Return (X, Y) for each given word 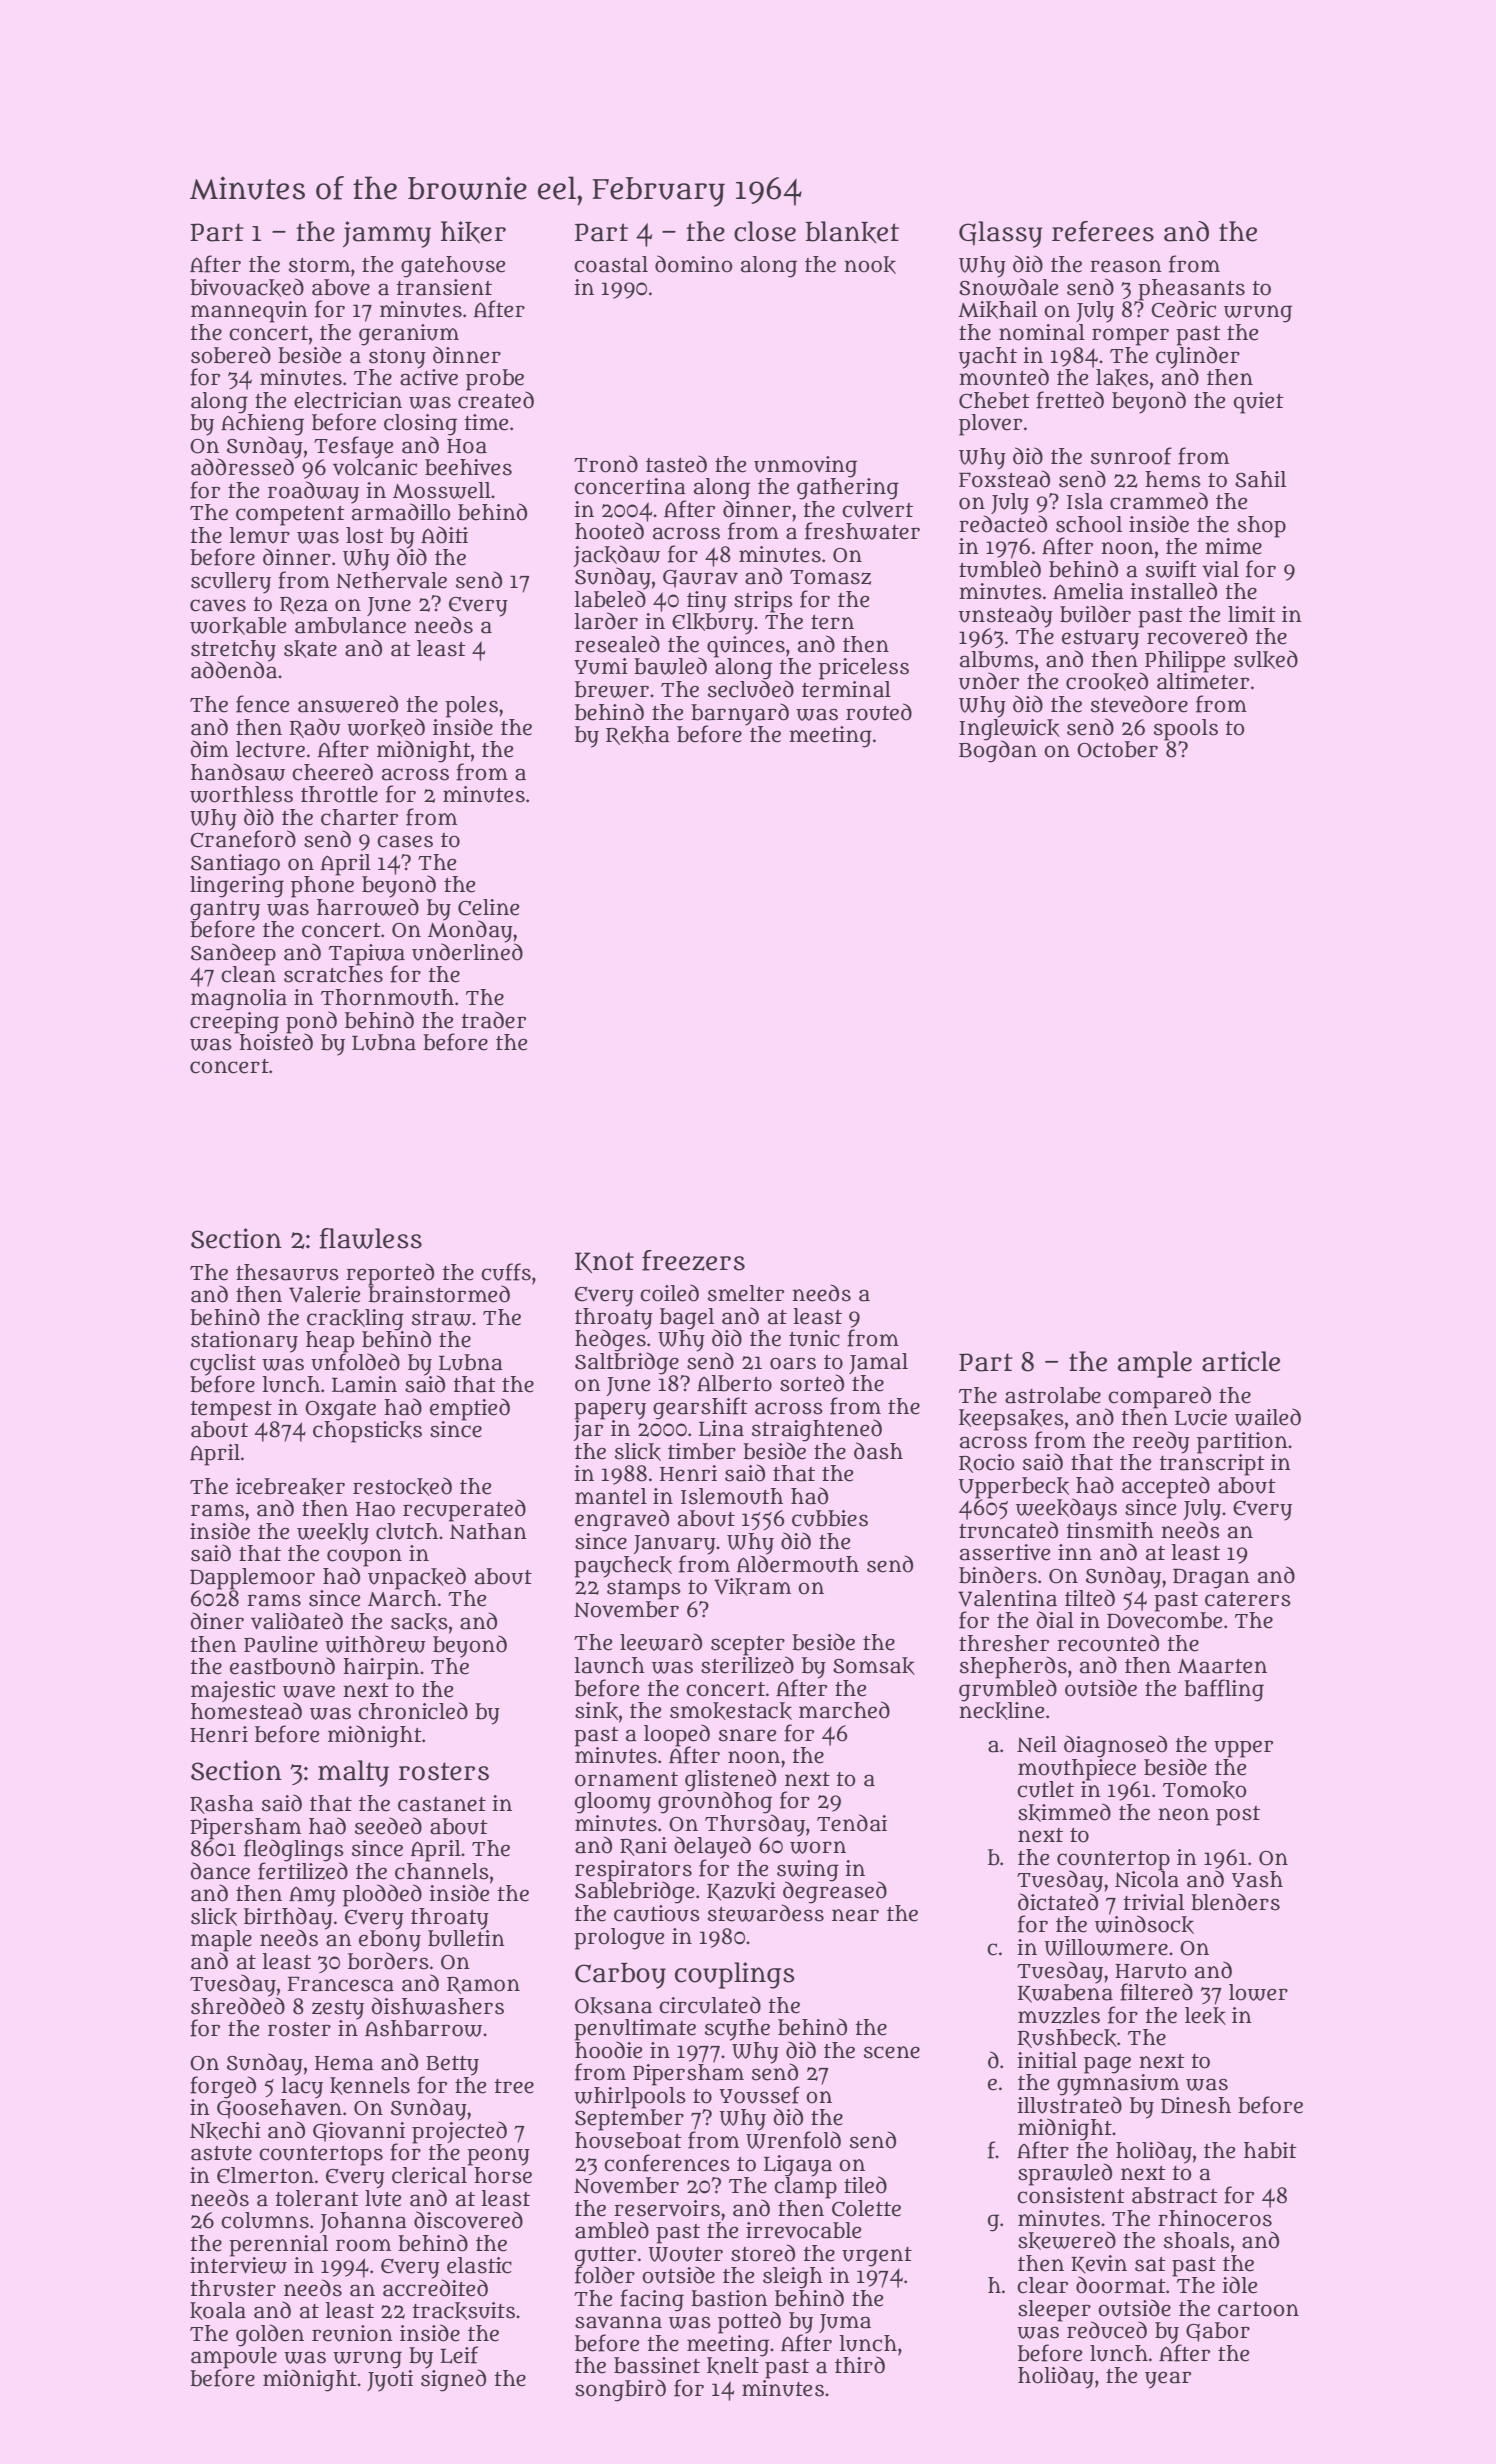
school (1089, 524)
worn (818, 1847)
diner (217, 1621)
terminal (846, 689)
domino (693, 264)
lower (1258, 1992)
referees (1103, 231)
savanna (618, 2322)
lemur (260, 535)
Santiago (235, 865)
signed (453, 2380)
